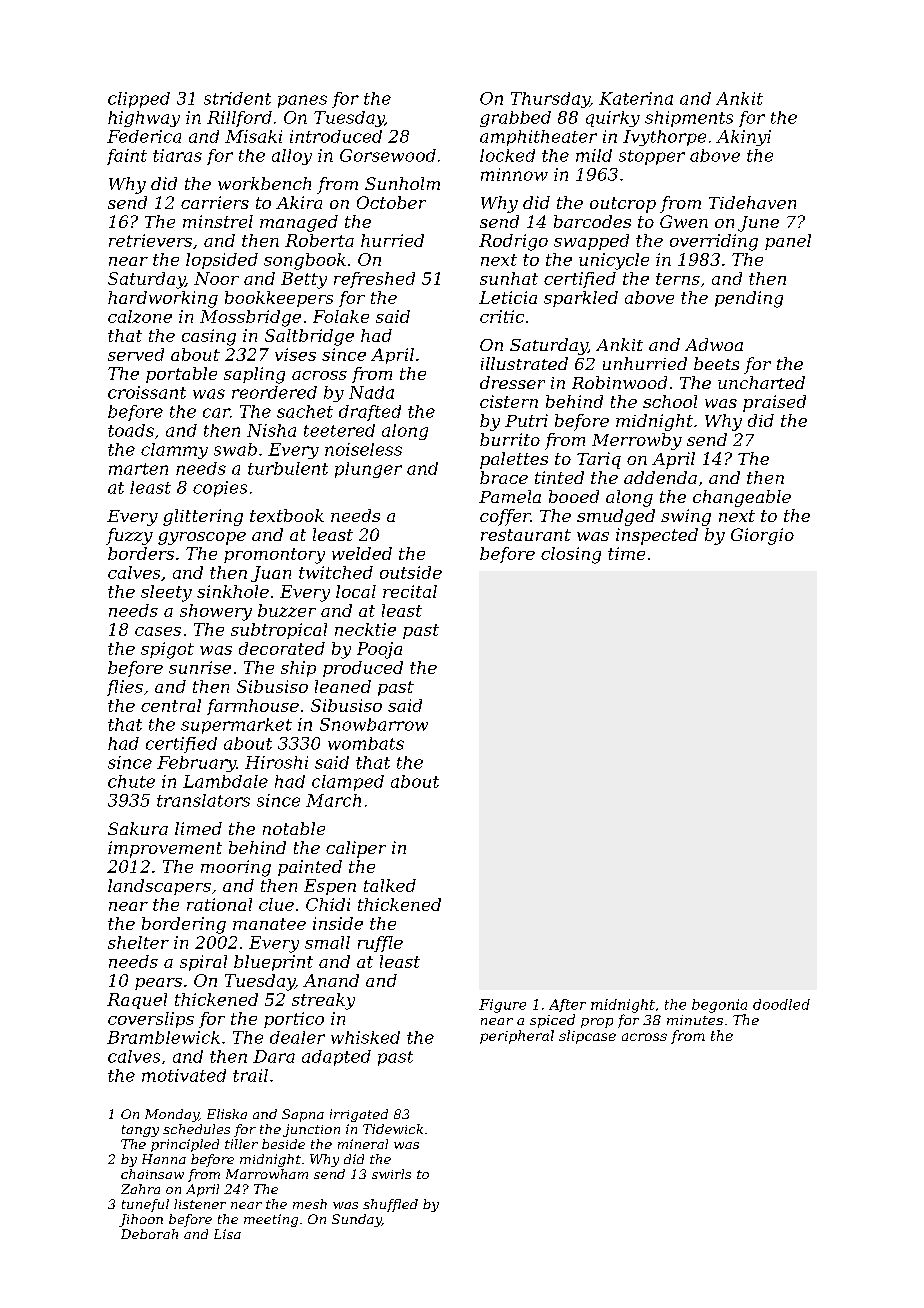 The width and height of the document is (924, 1308). I want to click on closing, so click(571, 555).
